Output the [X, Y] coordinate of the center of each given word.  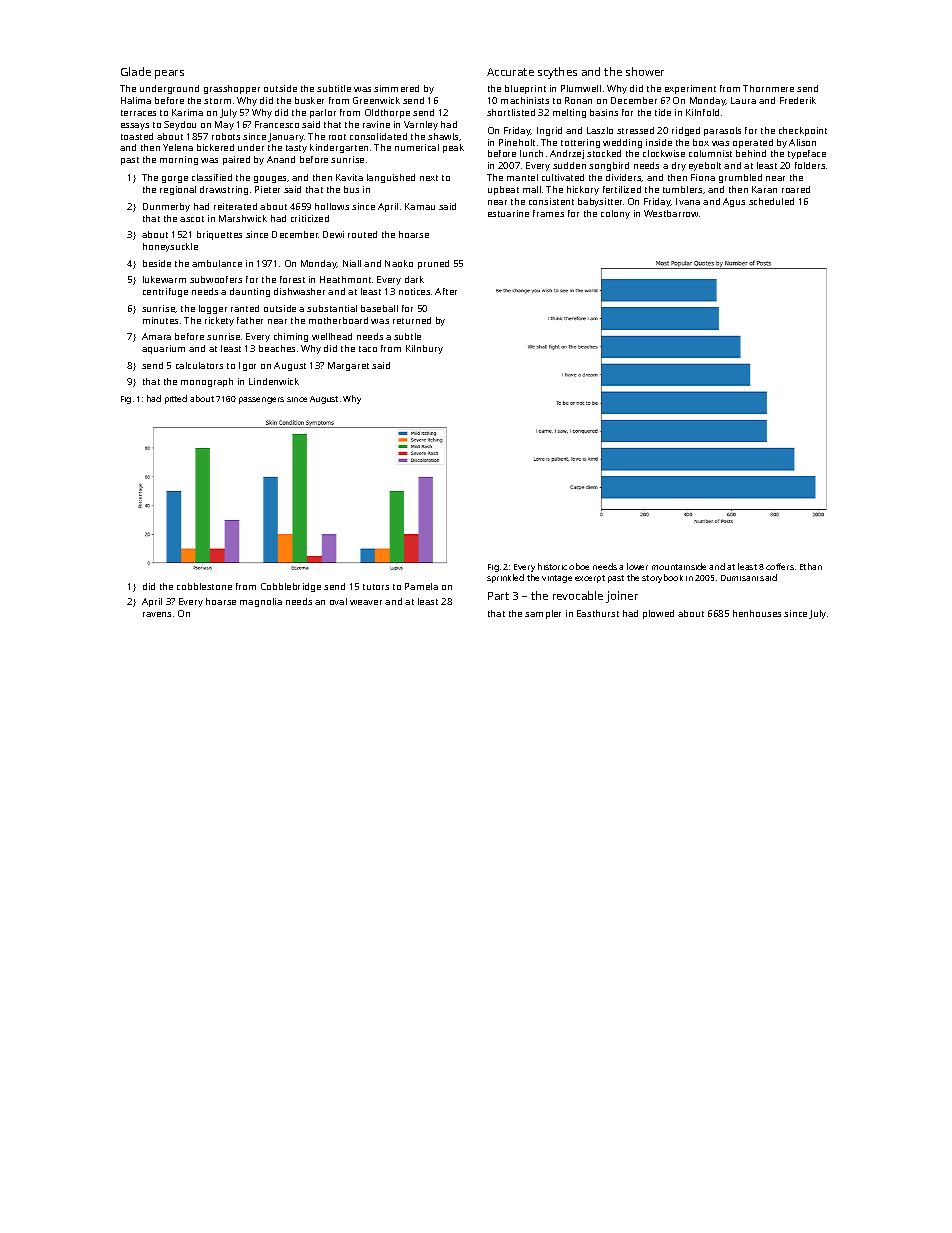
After [446, 291]
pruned [433, 264]
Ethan [811, 566]
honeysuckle [170, 247]
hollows [332, 206]
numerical [417, 147]
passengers [261, 400]
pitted [176, 399]
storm [217, 101]
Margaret [348, 366]
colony [615, 214]
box [701, 142]
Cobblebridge [291, 587]
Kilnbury [424, 349]
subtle [407, 336]
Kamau [420, 206]
